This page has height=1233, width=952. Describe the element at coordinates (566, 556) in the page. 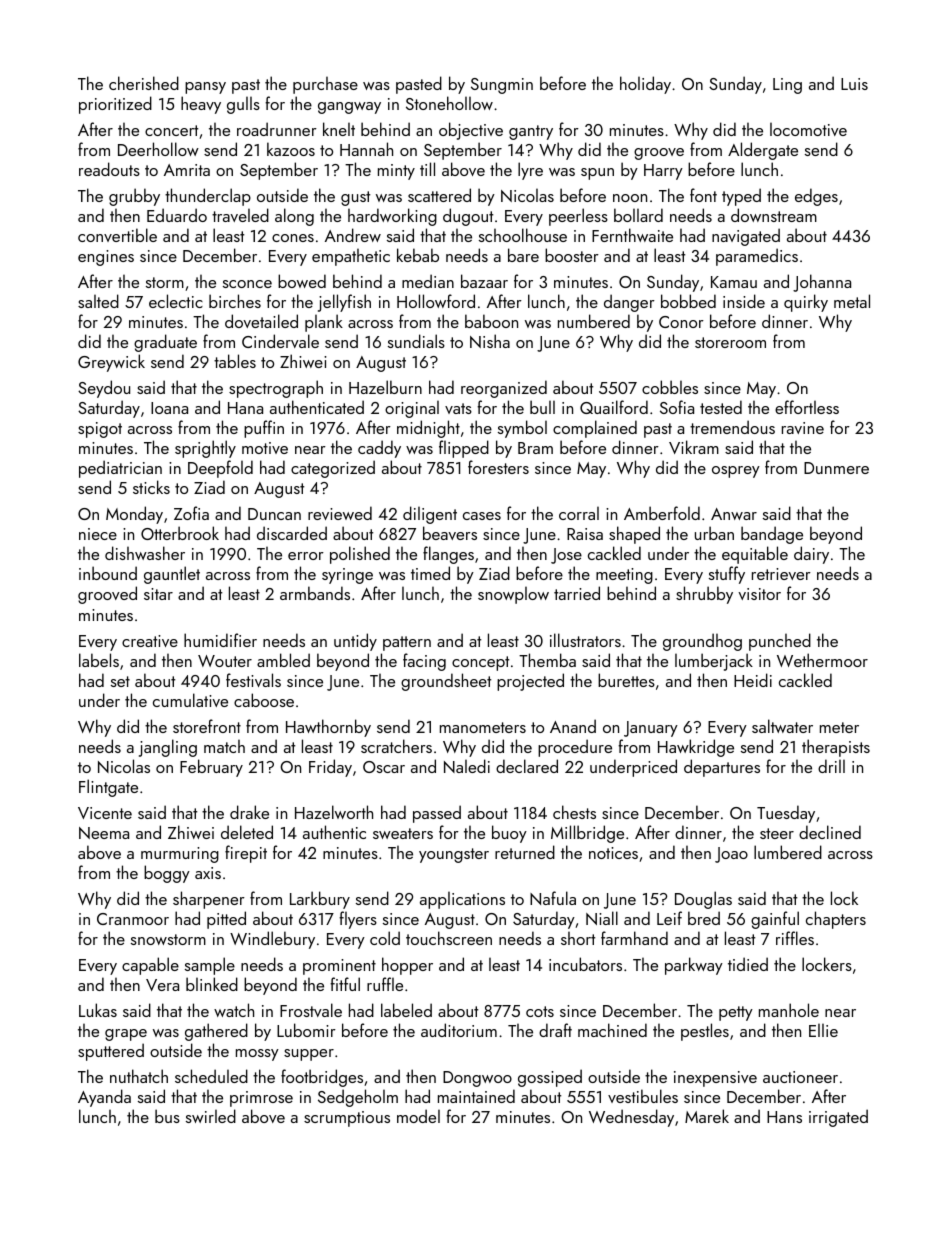

I see `Jose` at that location.
